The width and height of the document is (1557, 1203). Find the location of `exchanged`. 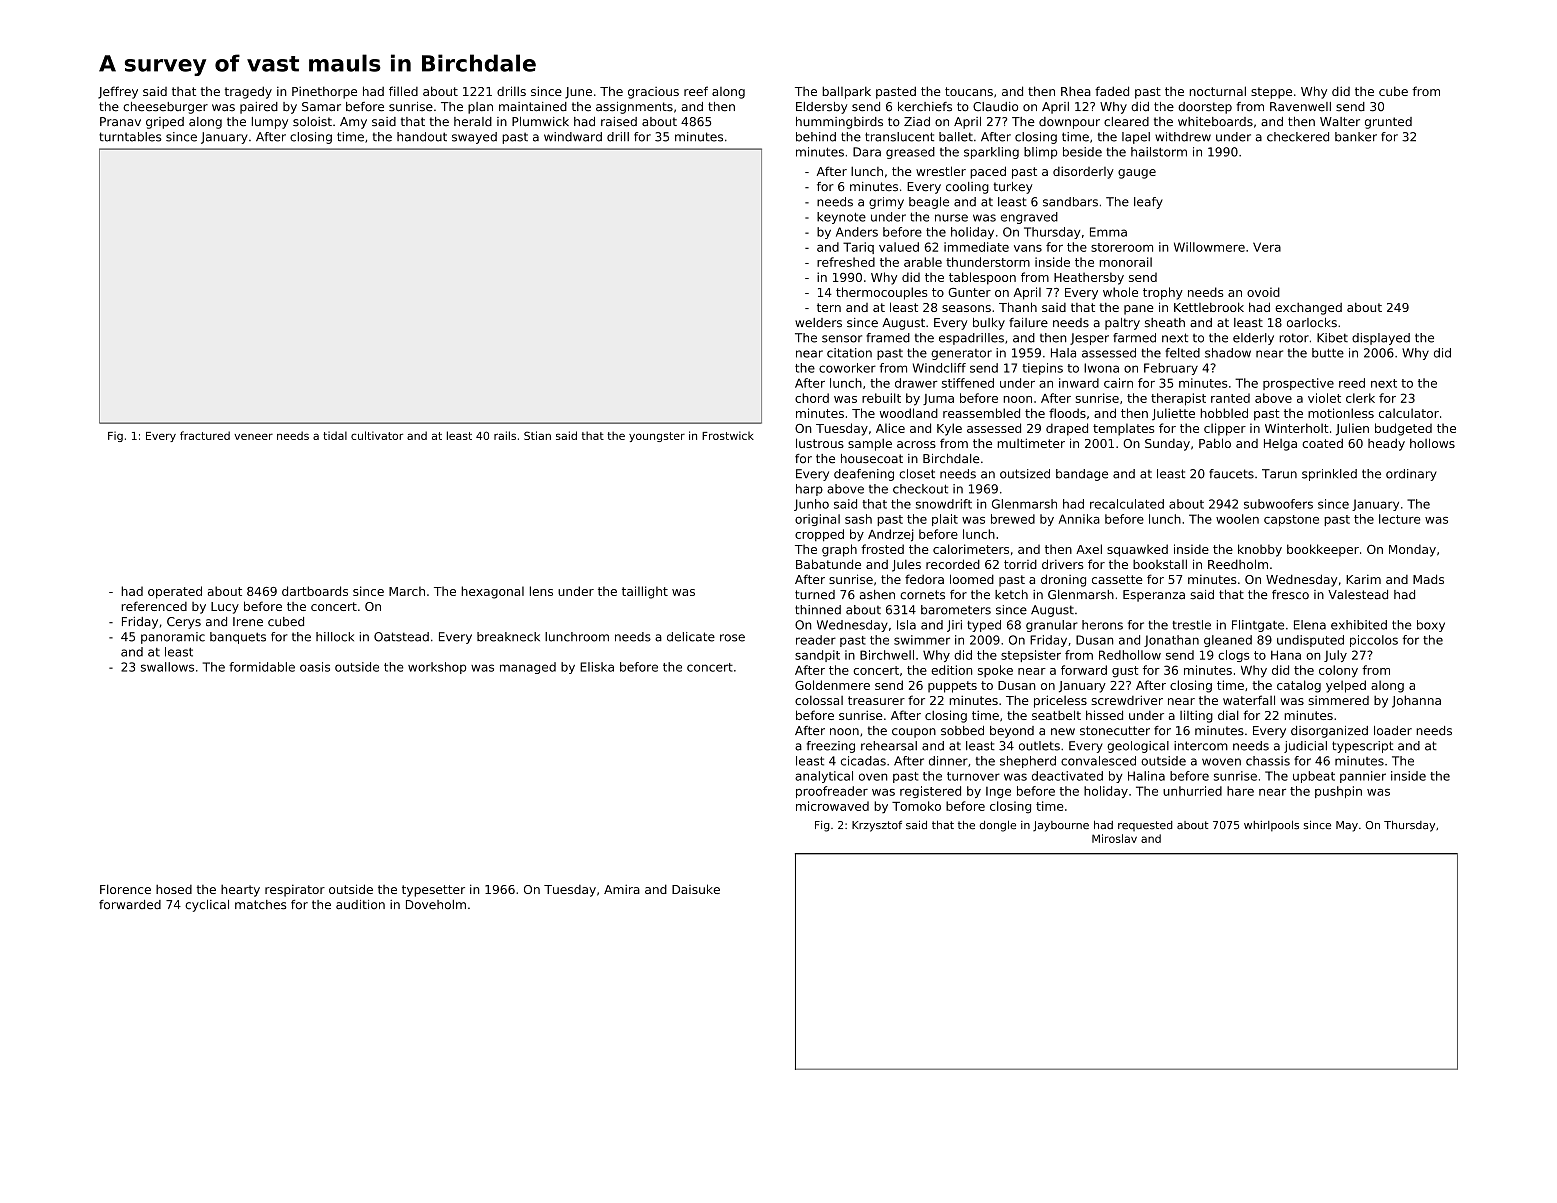

exchanged is located at coordinates (1308, 309).
